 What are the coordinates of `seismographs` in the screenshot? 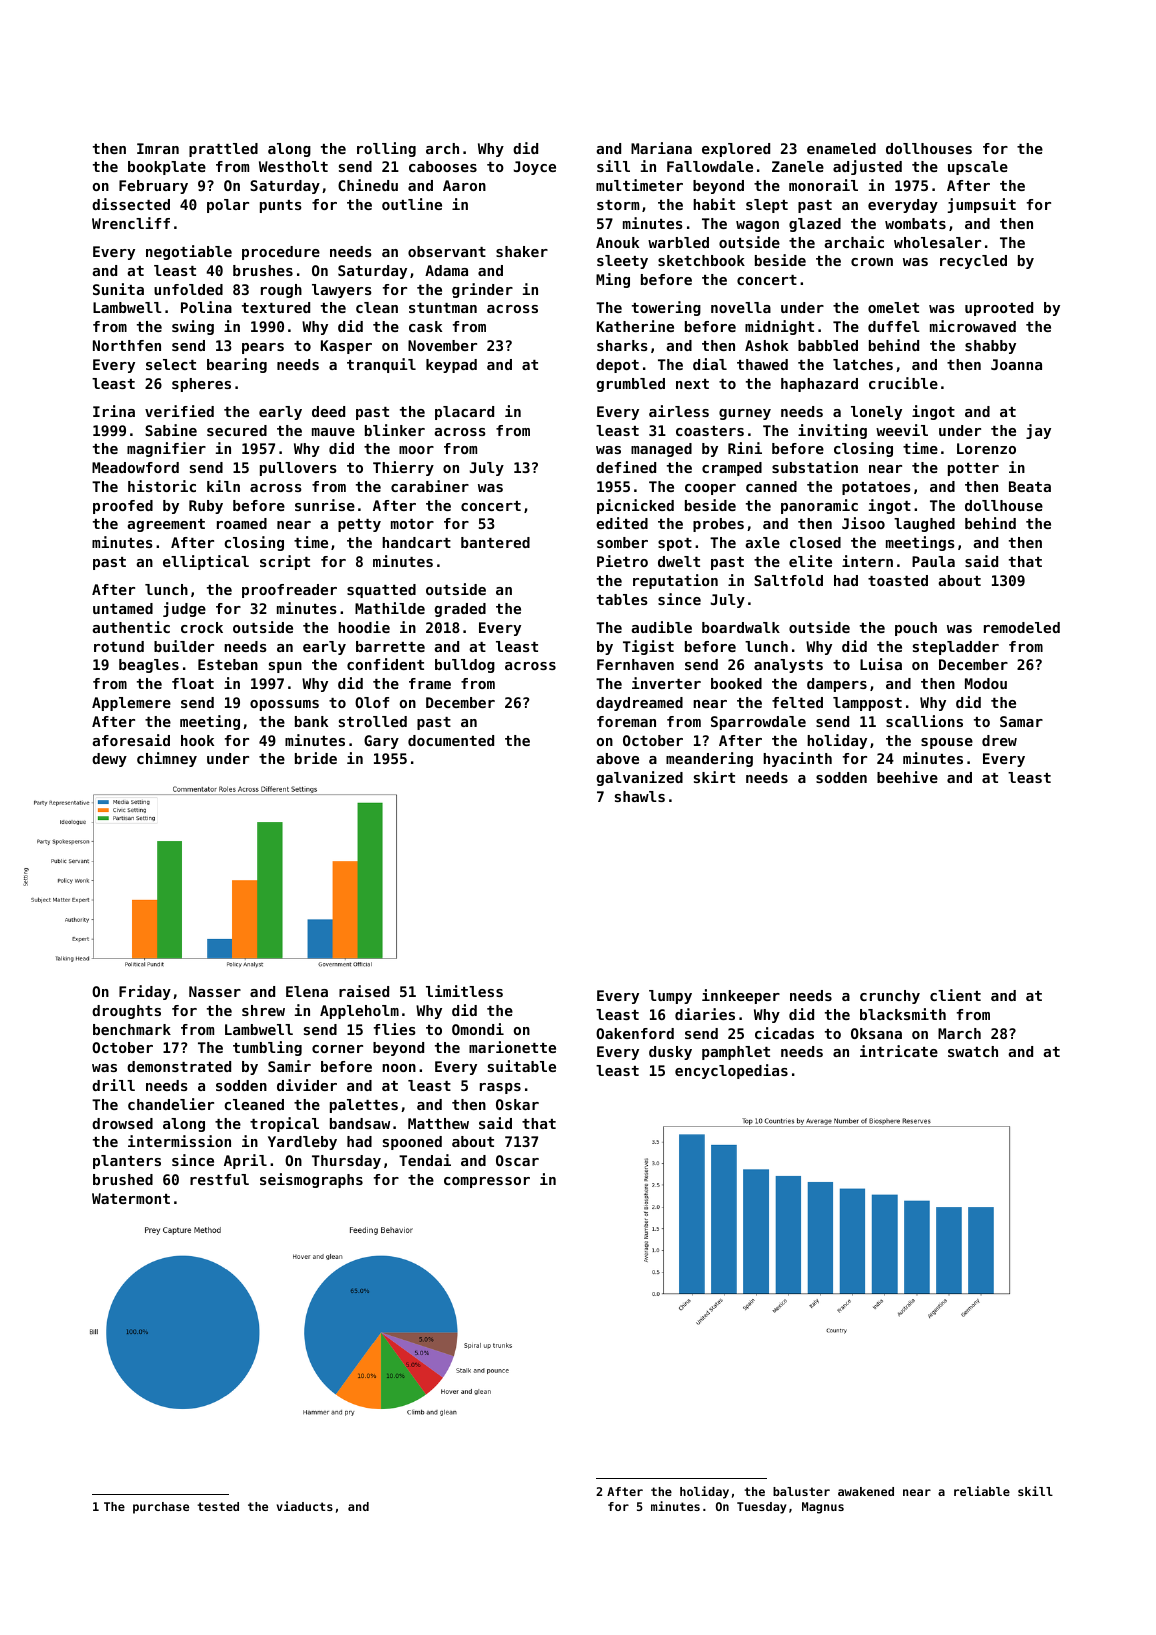 It's located at (311, 1180).
